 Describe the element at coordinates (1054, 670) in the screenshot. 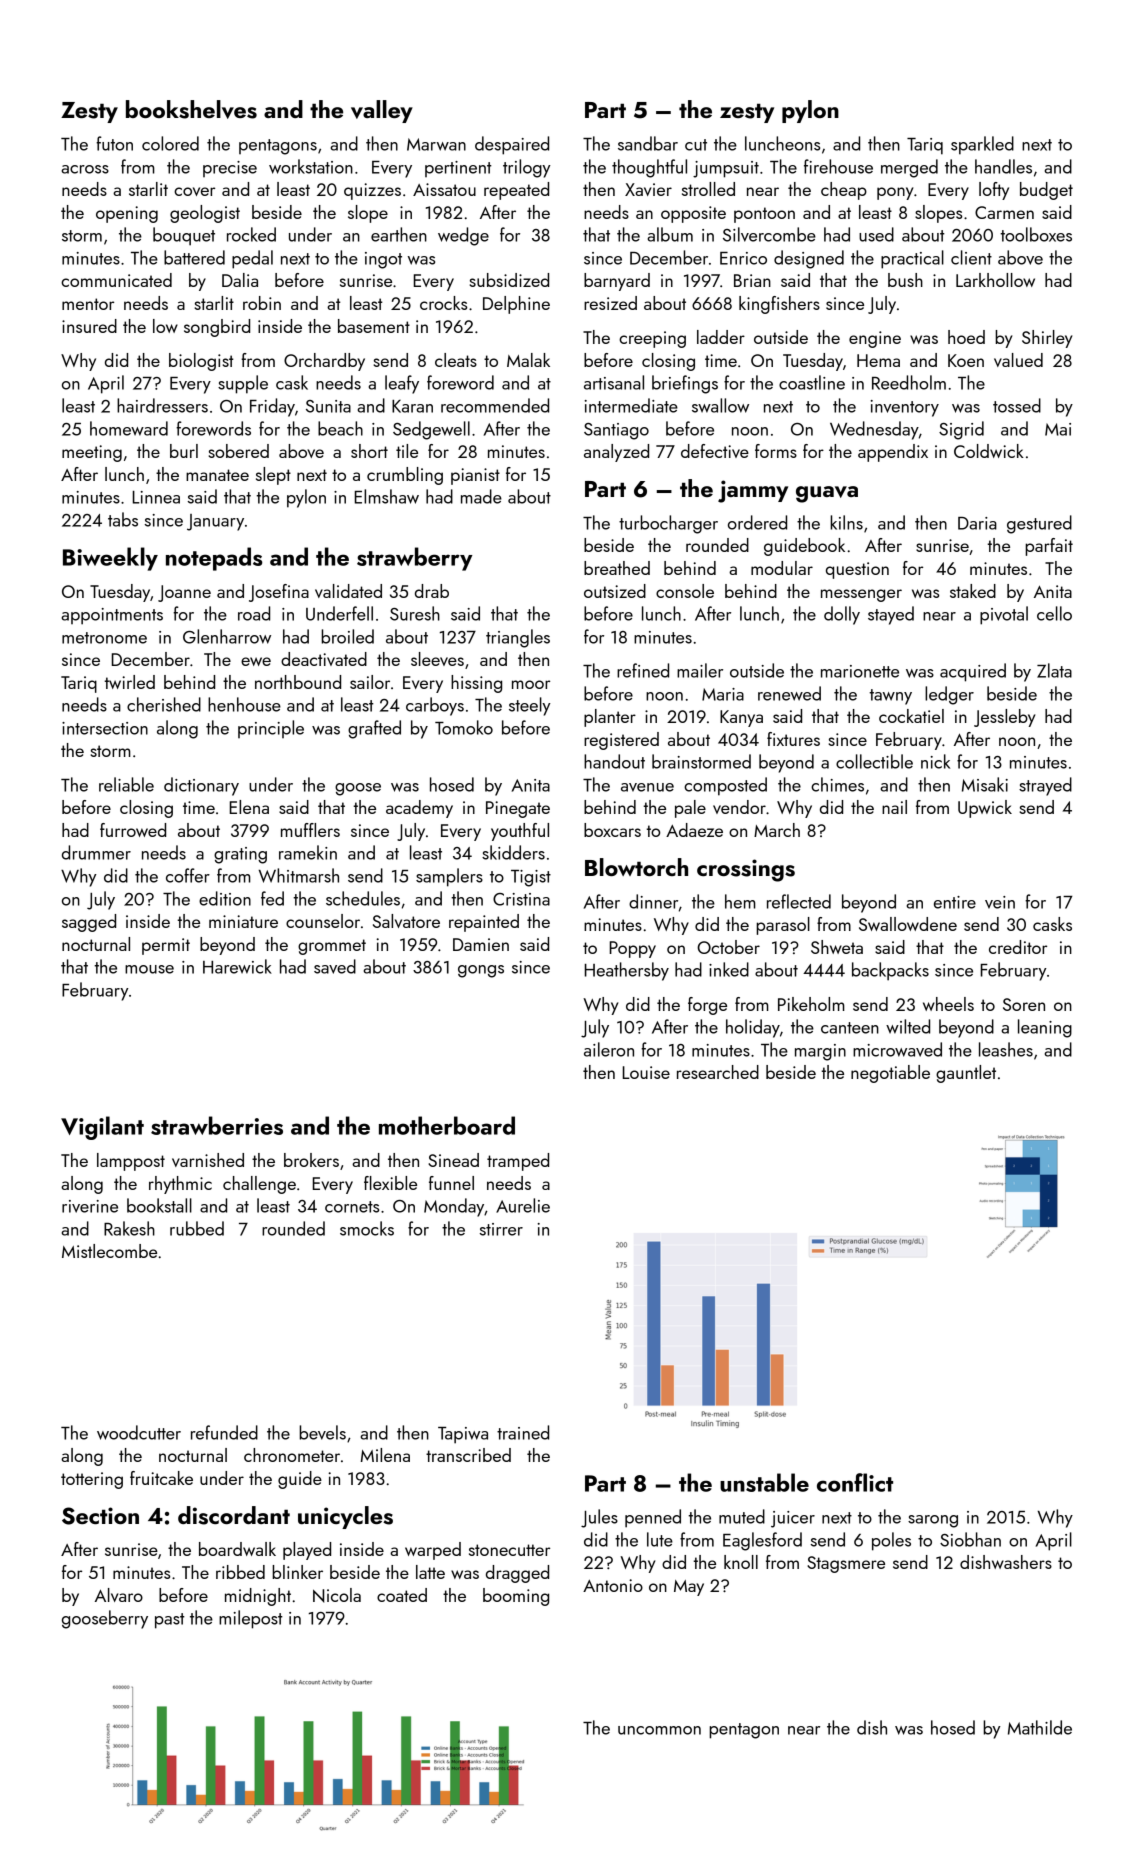

I see `Zlata` at that location.
